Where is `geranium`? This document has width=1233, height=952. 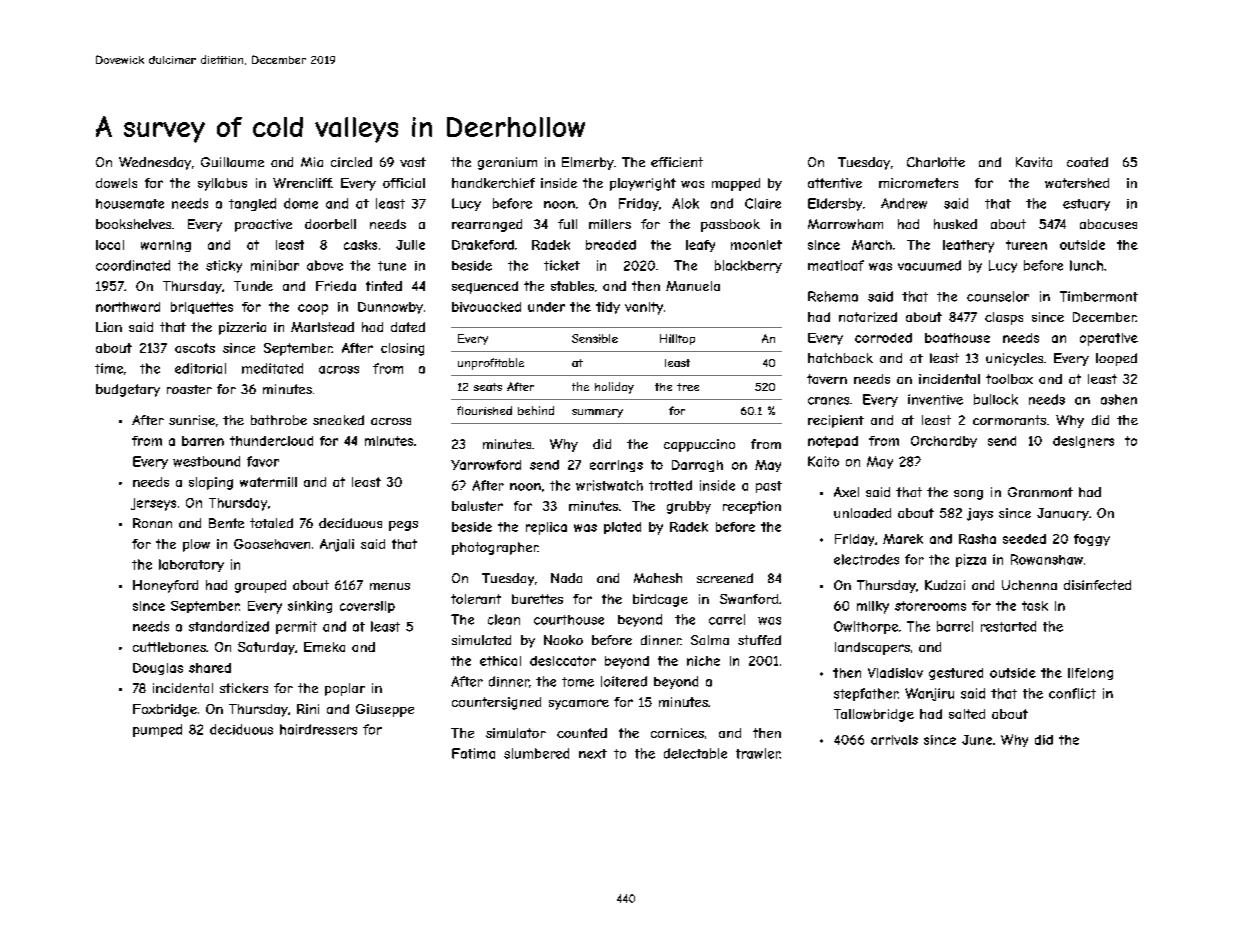 geranium is located at coordinates (507, 163).
